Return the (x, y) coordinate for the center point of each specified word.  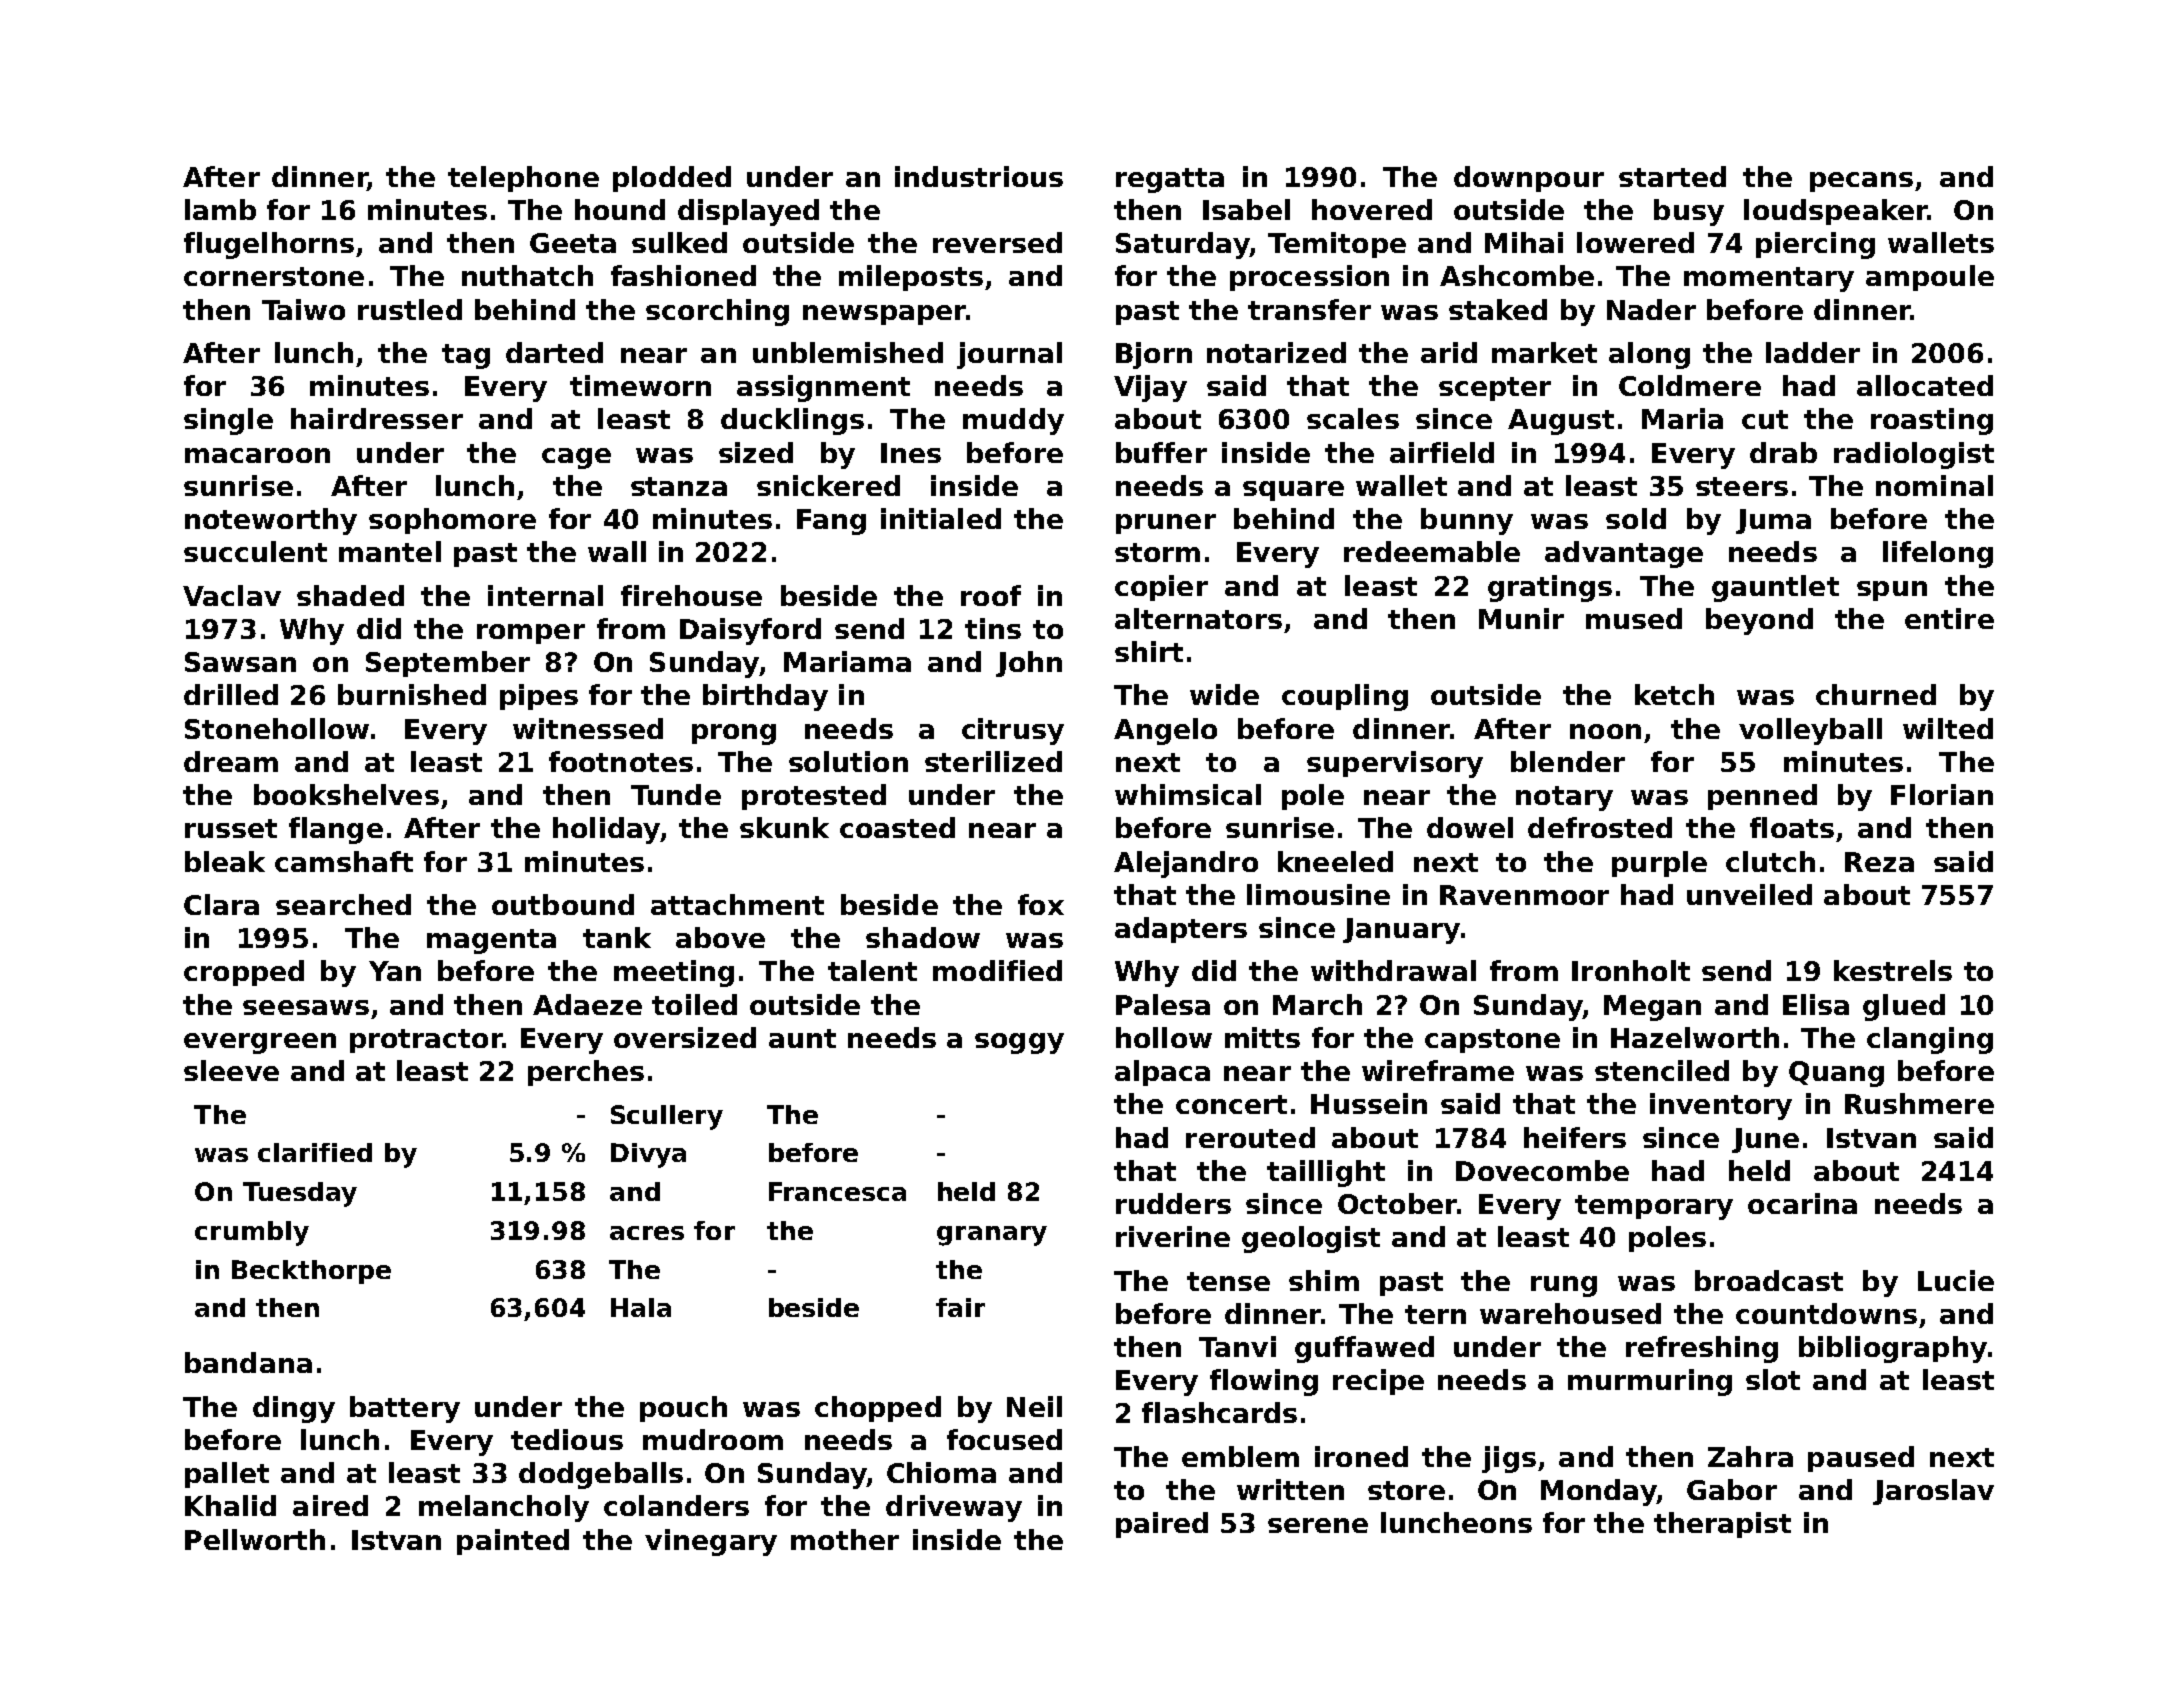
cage (576, 458)
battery (405, 1409)
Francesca (837, 1191)
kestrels (1893, 970)
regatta (1170, 180)
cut (1765, 419)
